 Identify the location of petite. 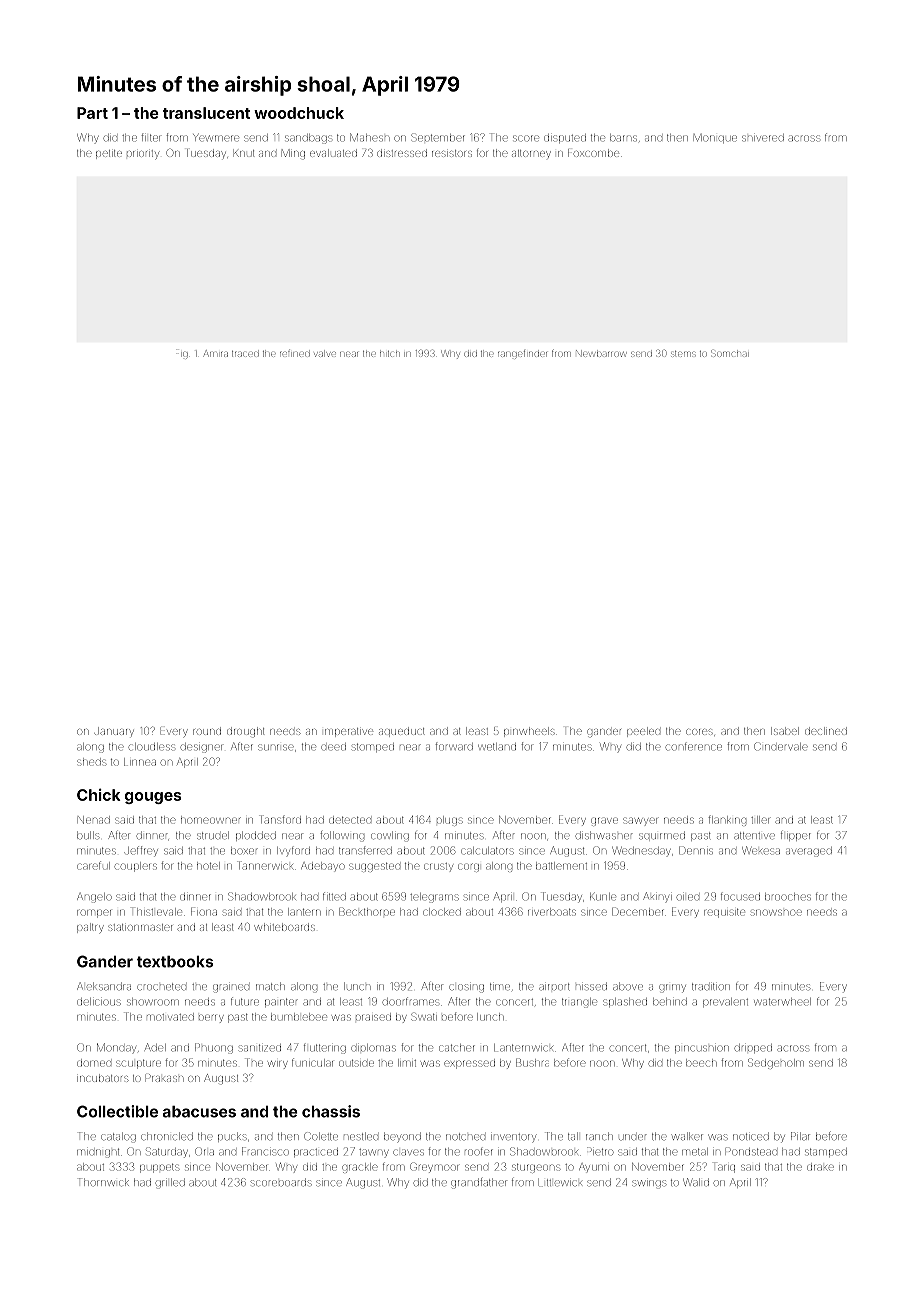
(109, 154).
